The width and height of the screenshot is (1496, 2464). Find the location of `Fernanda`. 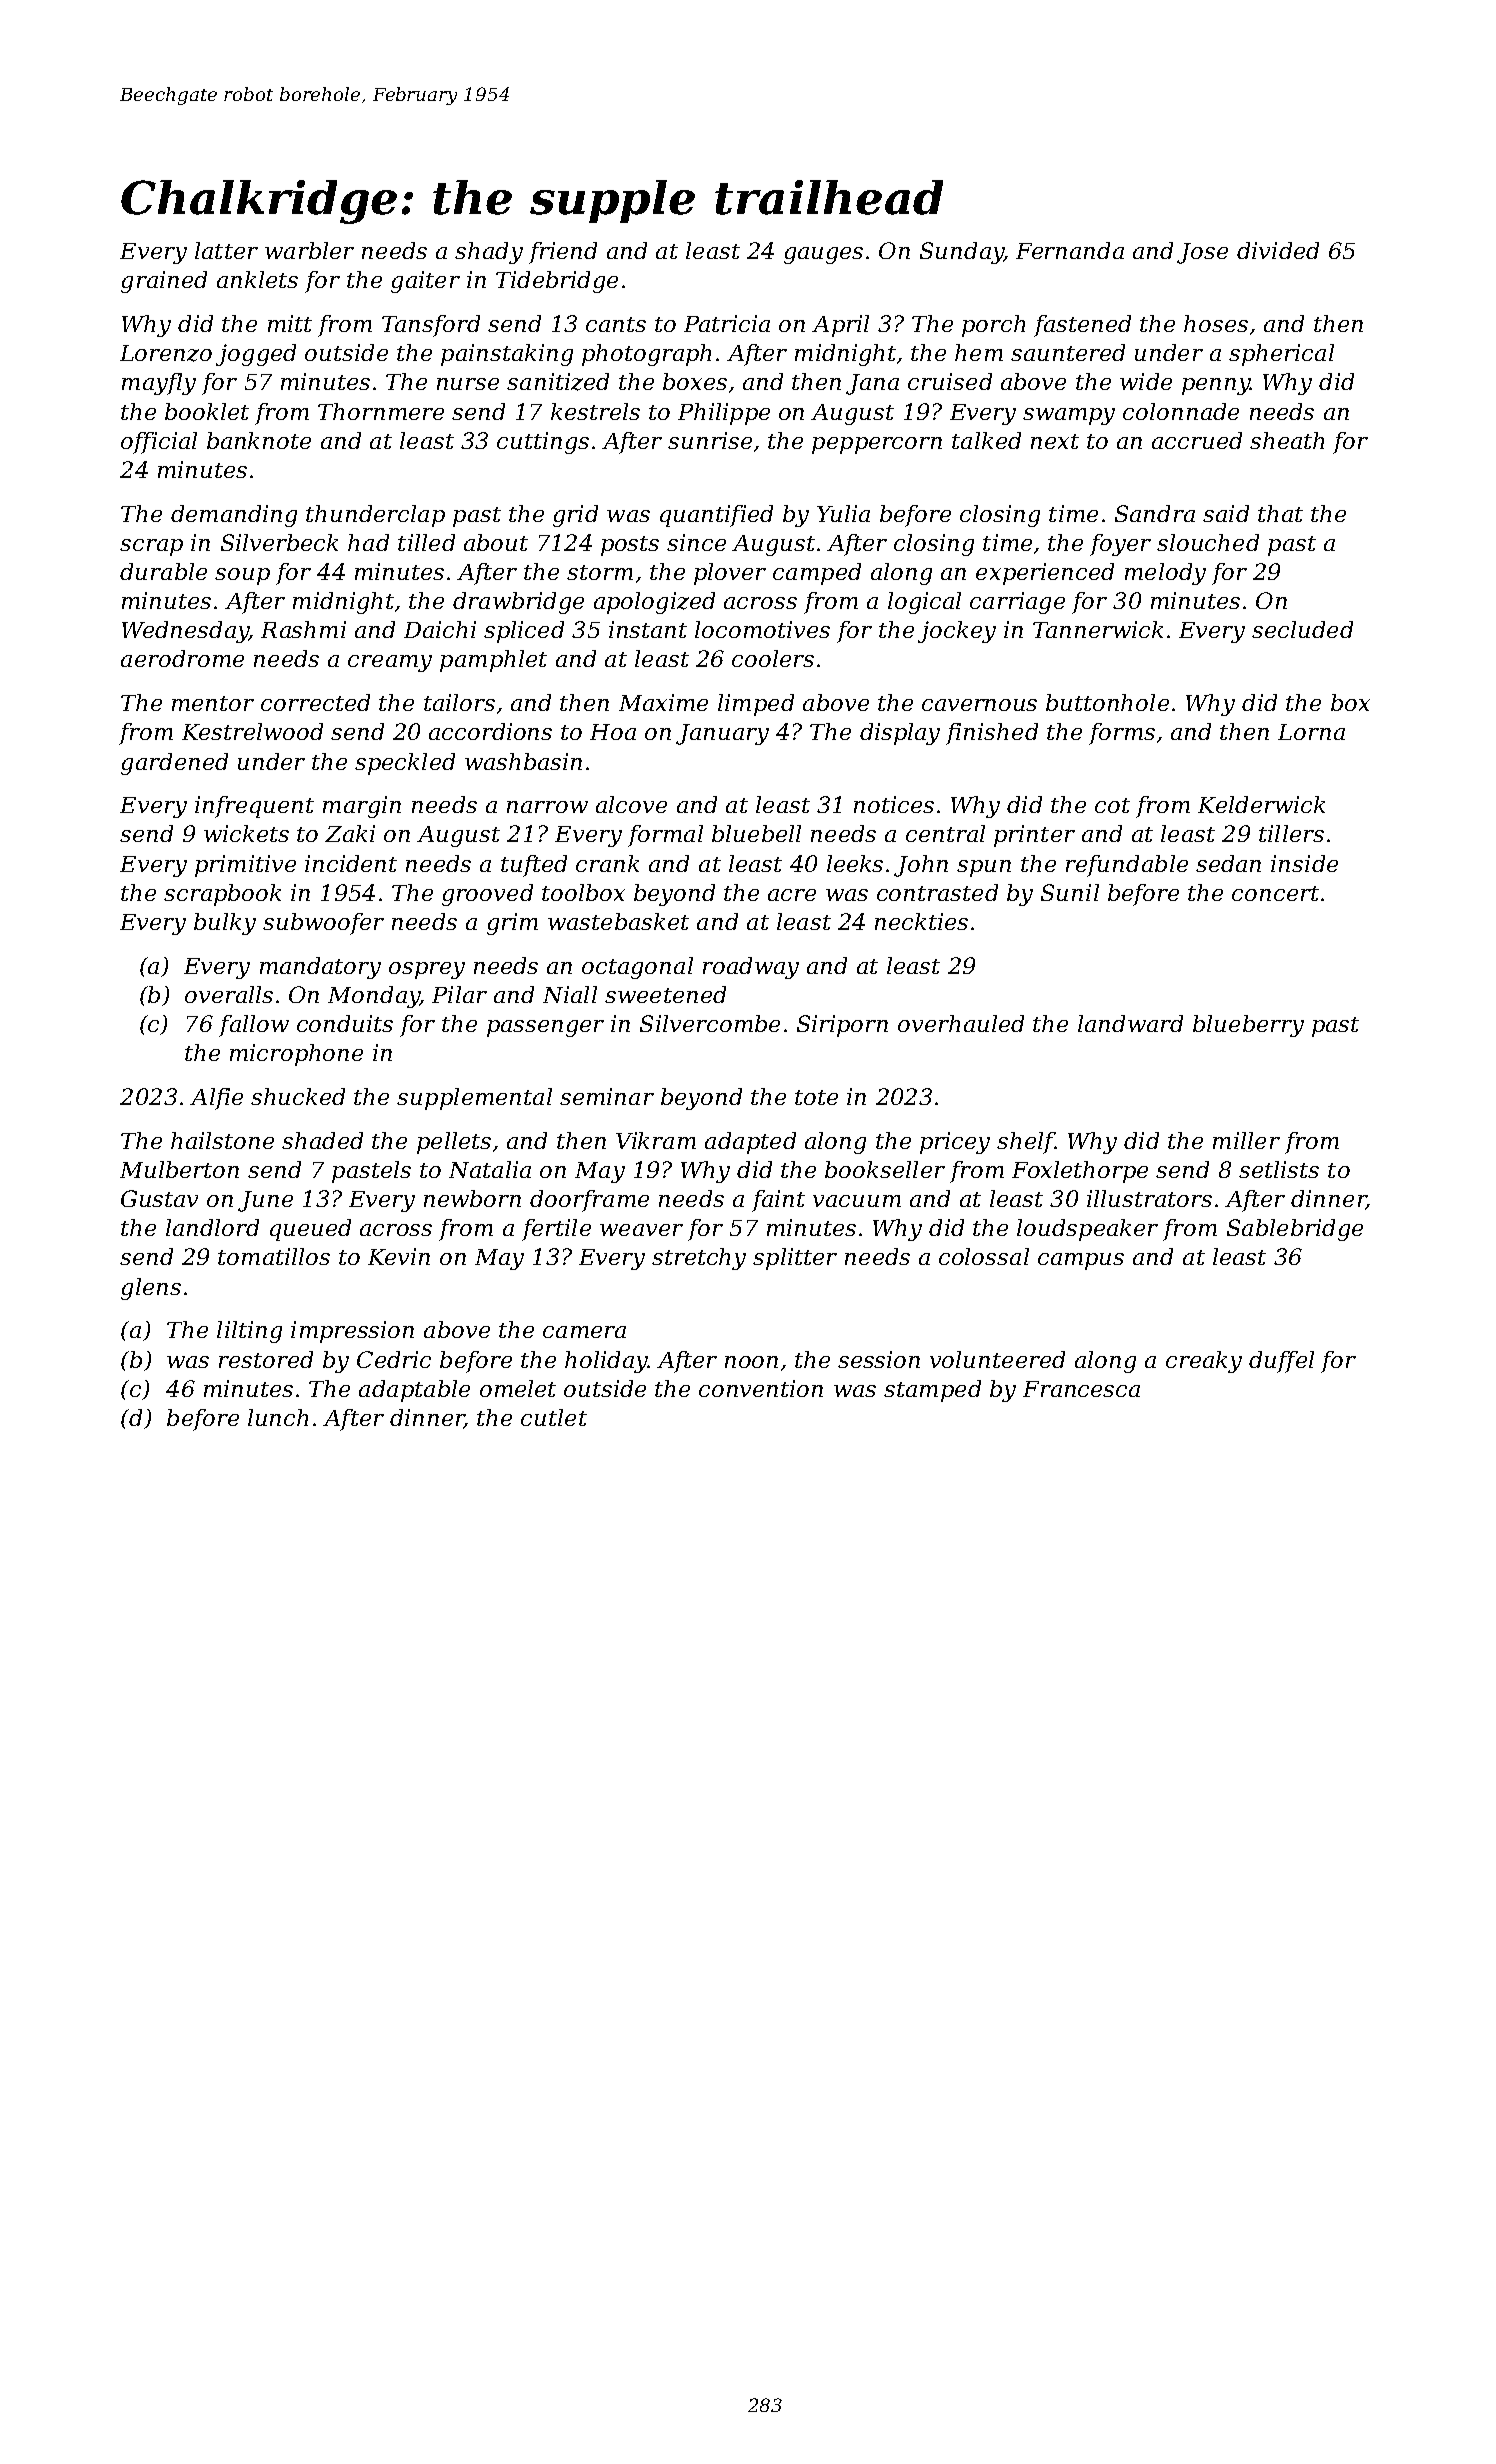

Fernanda is located at coordinates (1070, 250).
